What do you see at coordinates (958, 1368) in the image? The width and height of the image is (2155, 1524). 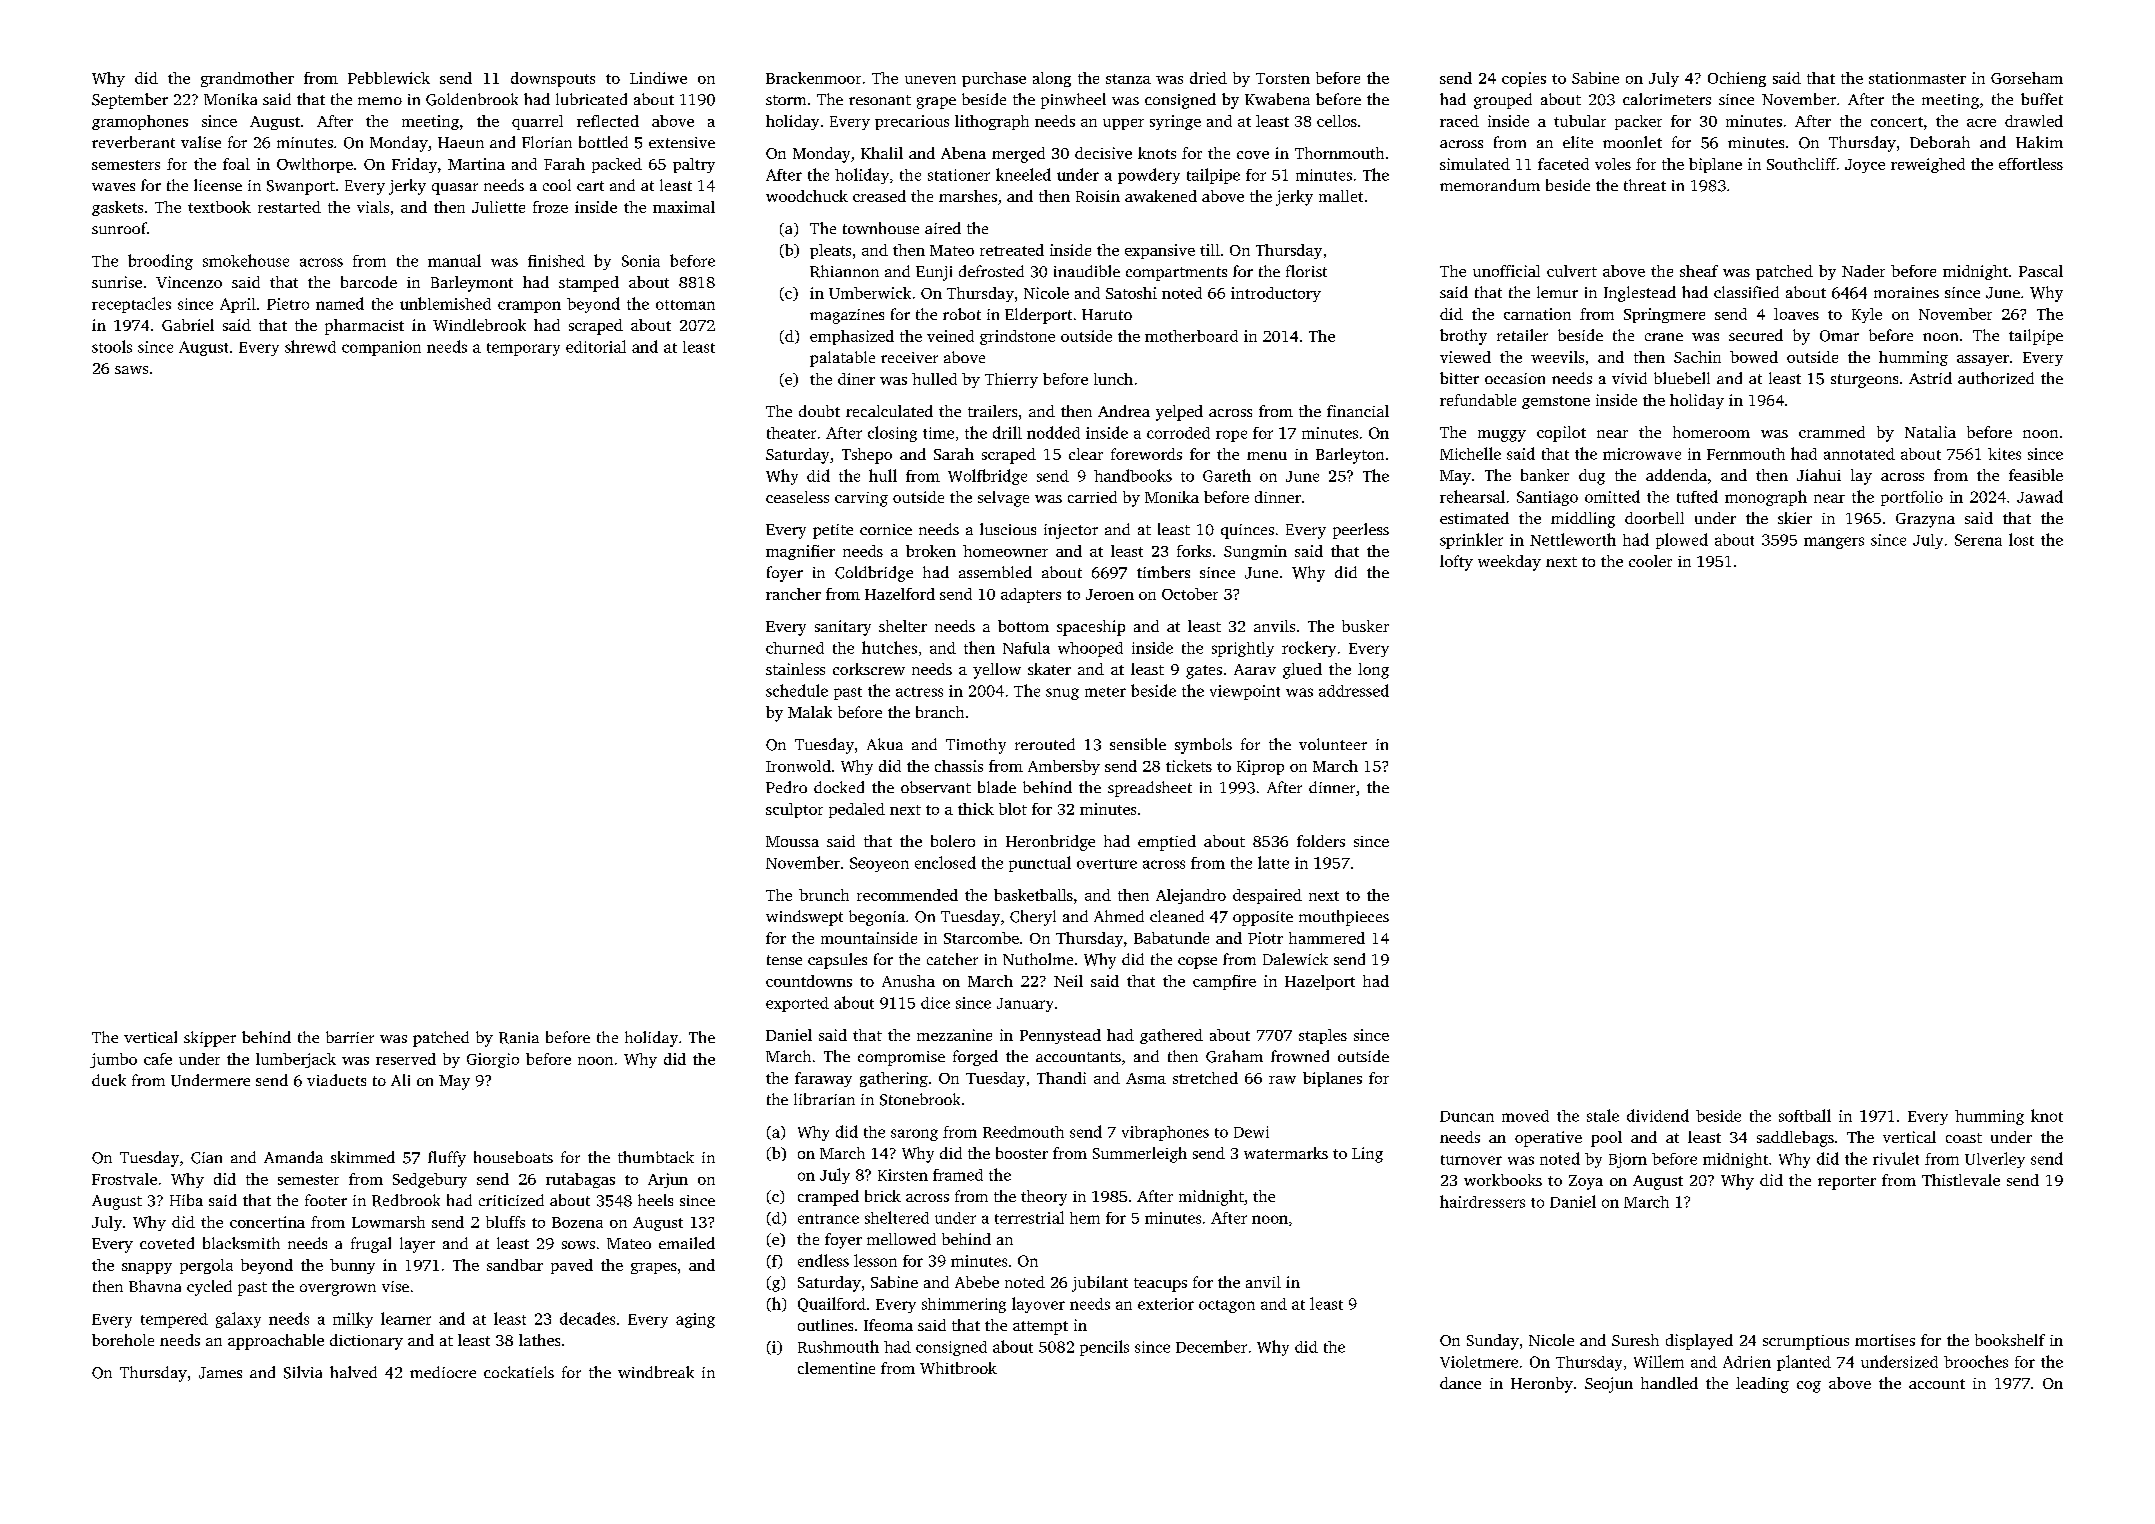 I see `Whitbrook` at bounding box center [958, 1368].
